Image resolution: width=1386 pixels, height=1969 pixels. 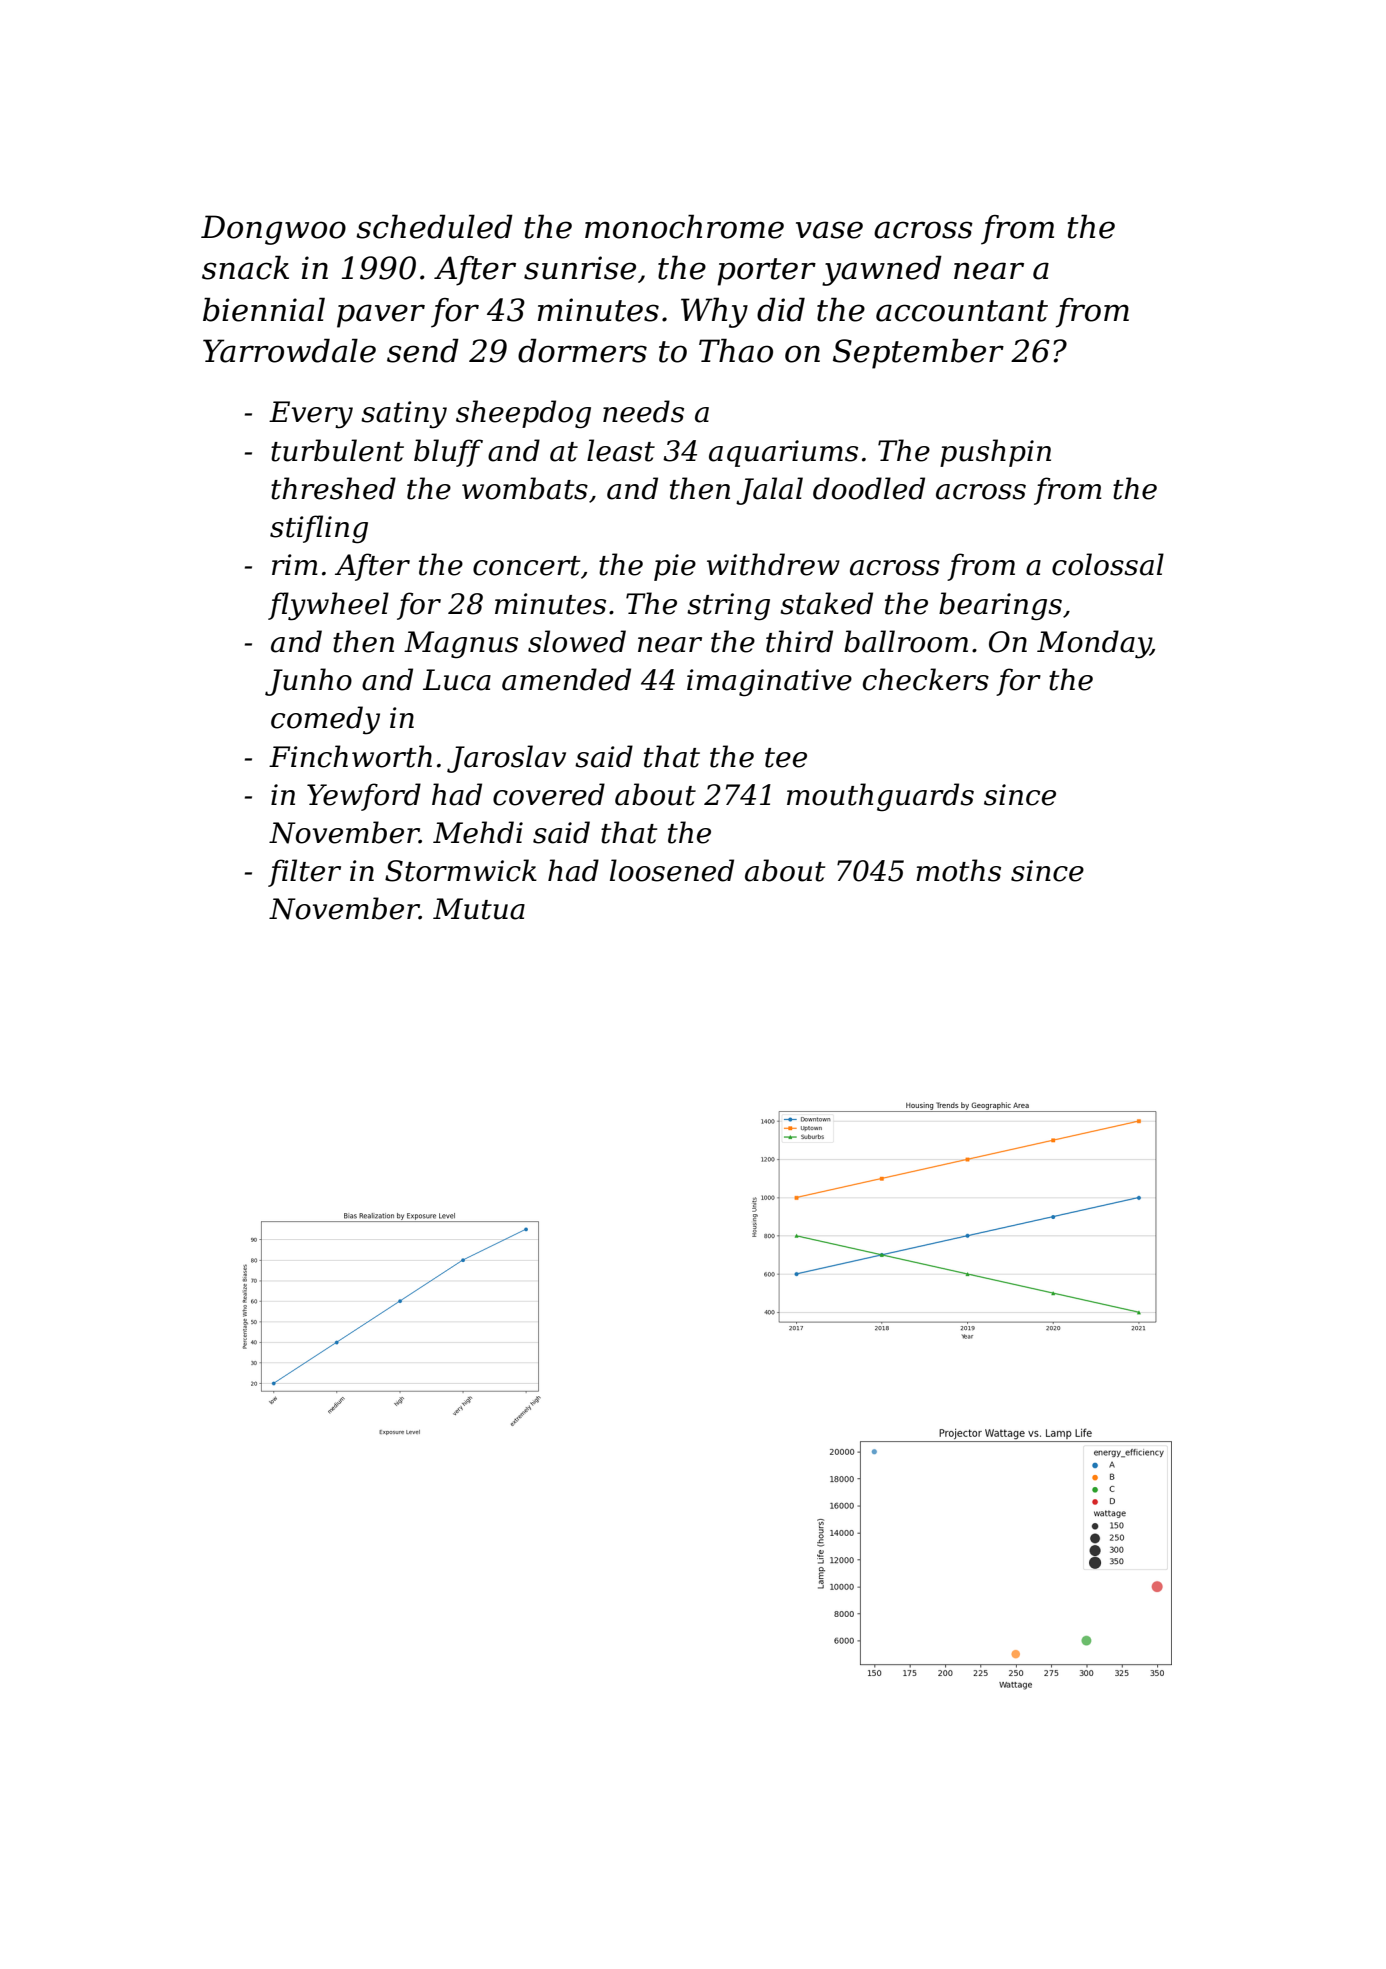 What do you see at coordinates (478, 832) in the screenshot?
I see `Mehdi` at bounding box center [478, 832].
